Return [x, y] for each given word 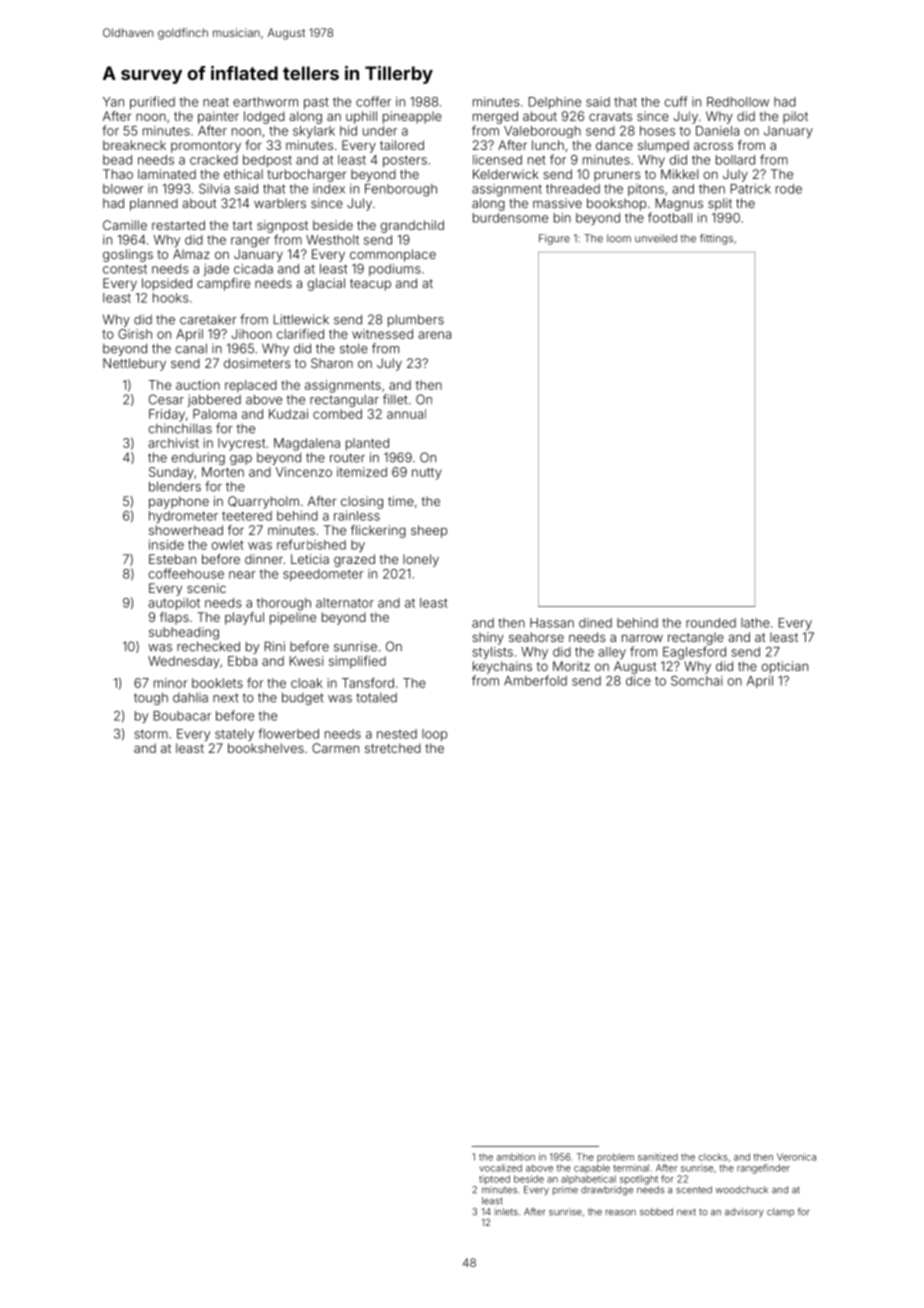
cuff [676, 101]
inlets [506, 1212]
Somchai [697, 681]
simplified [357, 662]
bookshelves [266, 748]
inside [166, 545]
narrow [642, 638]
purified [152, 102]
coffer [373, 101]
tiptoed [494, 1180]
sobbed [656, 1212]
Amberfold [535, 680]
